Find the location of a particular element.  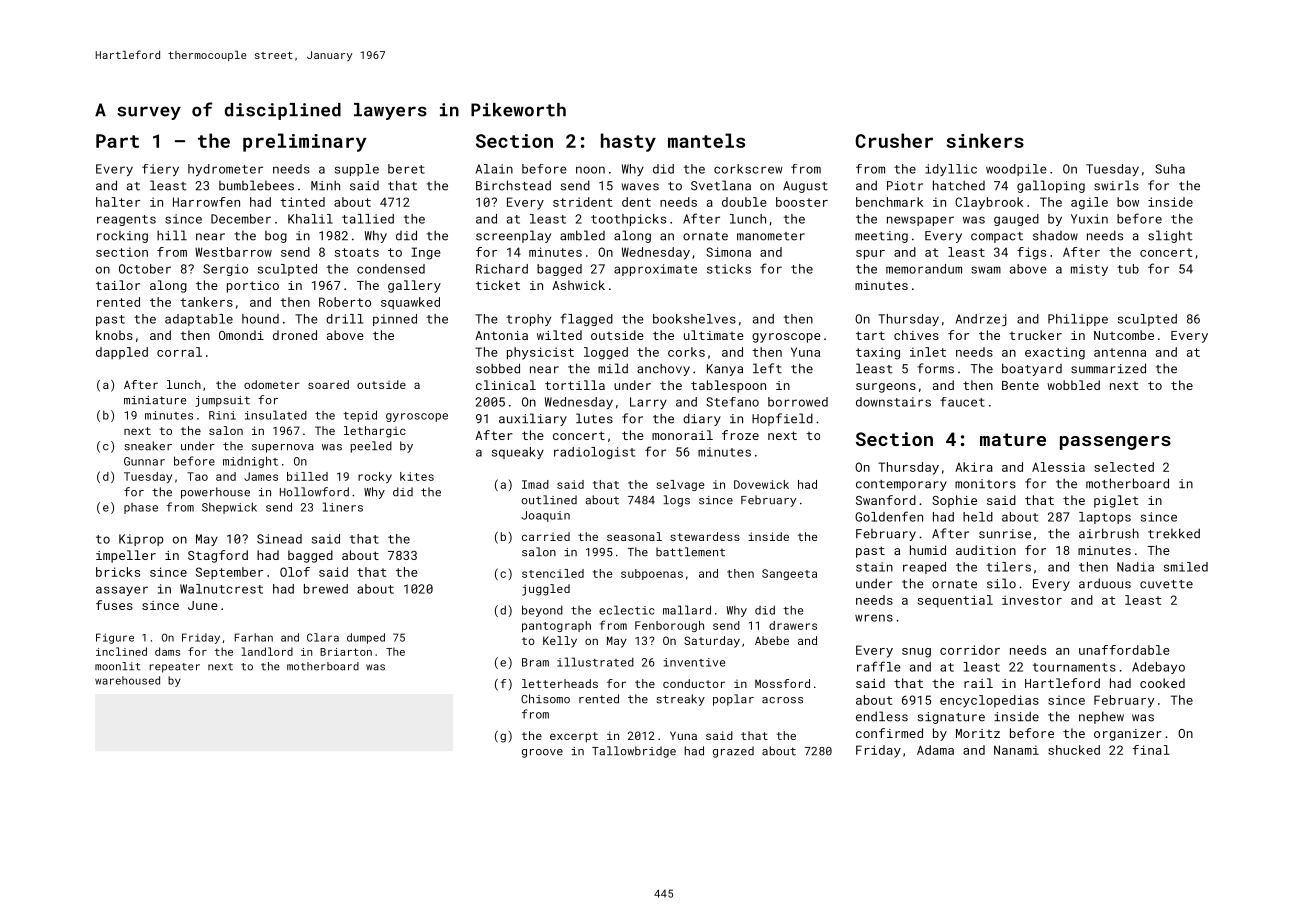

Chisomo is located at coordinates (545, 699).
